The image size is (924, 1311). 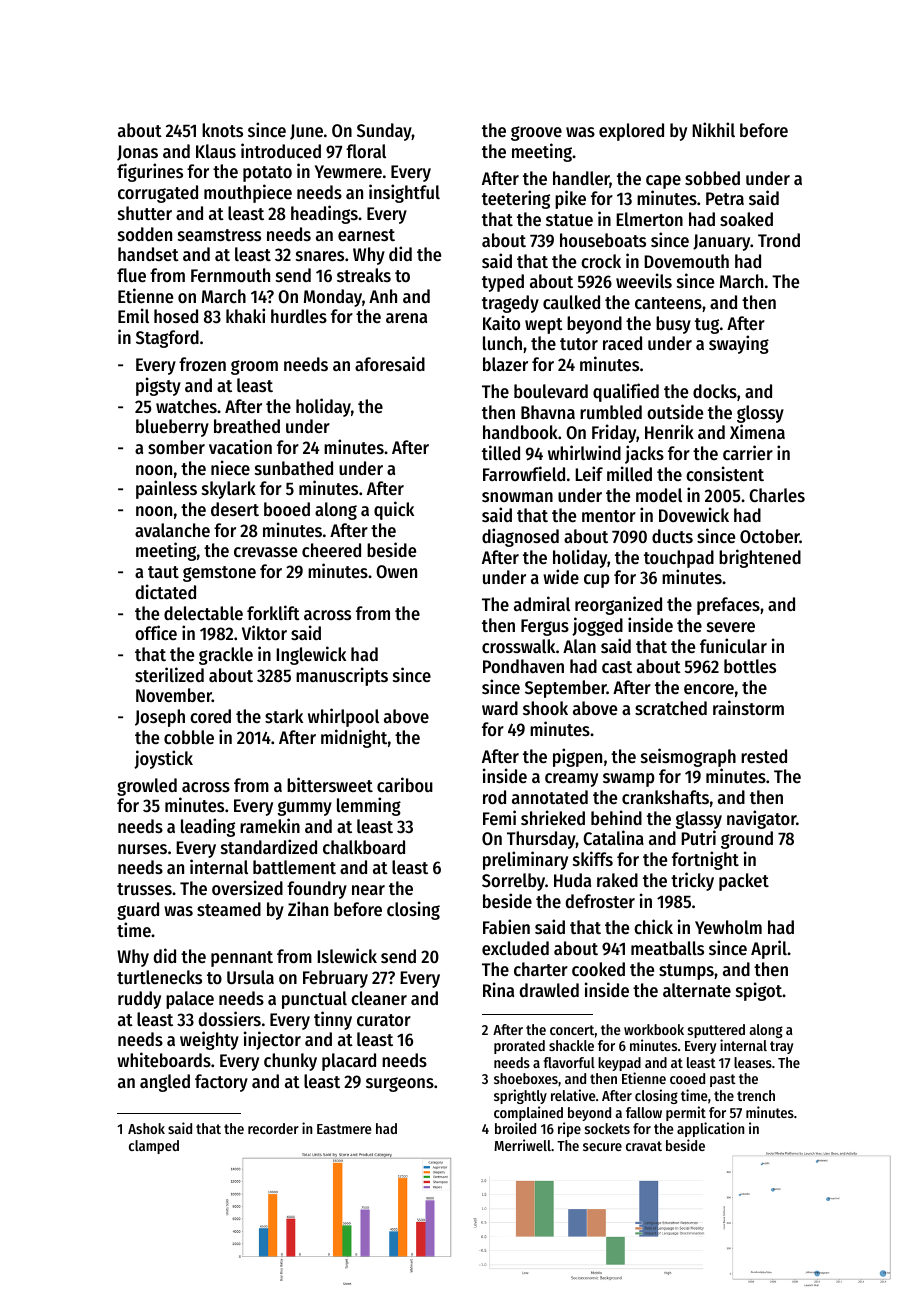 I want to click on steamed, so click(x=229, y=909).
